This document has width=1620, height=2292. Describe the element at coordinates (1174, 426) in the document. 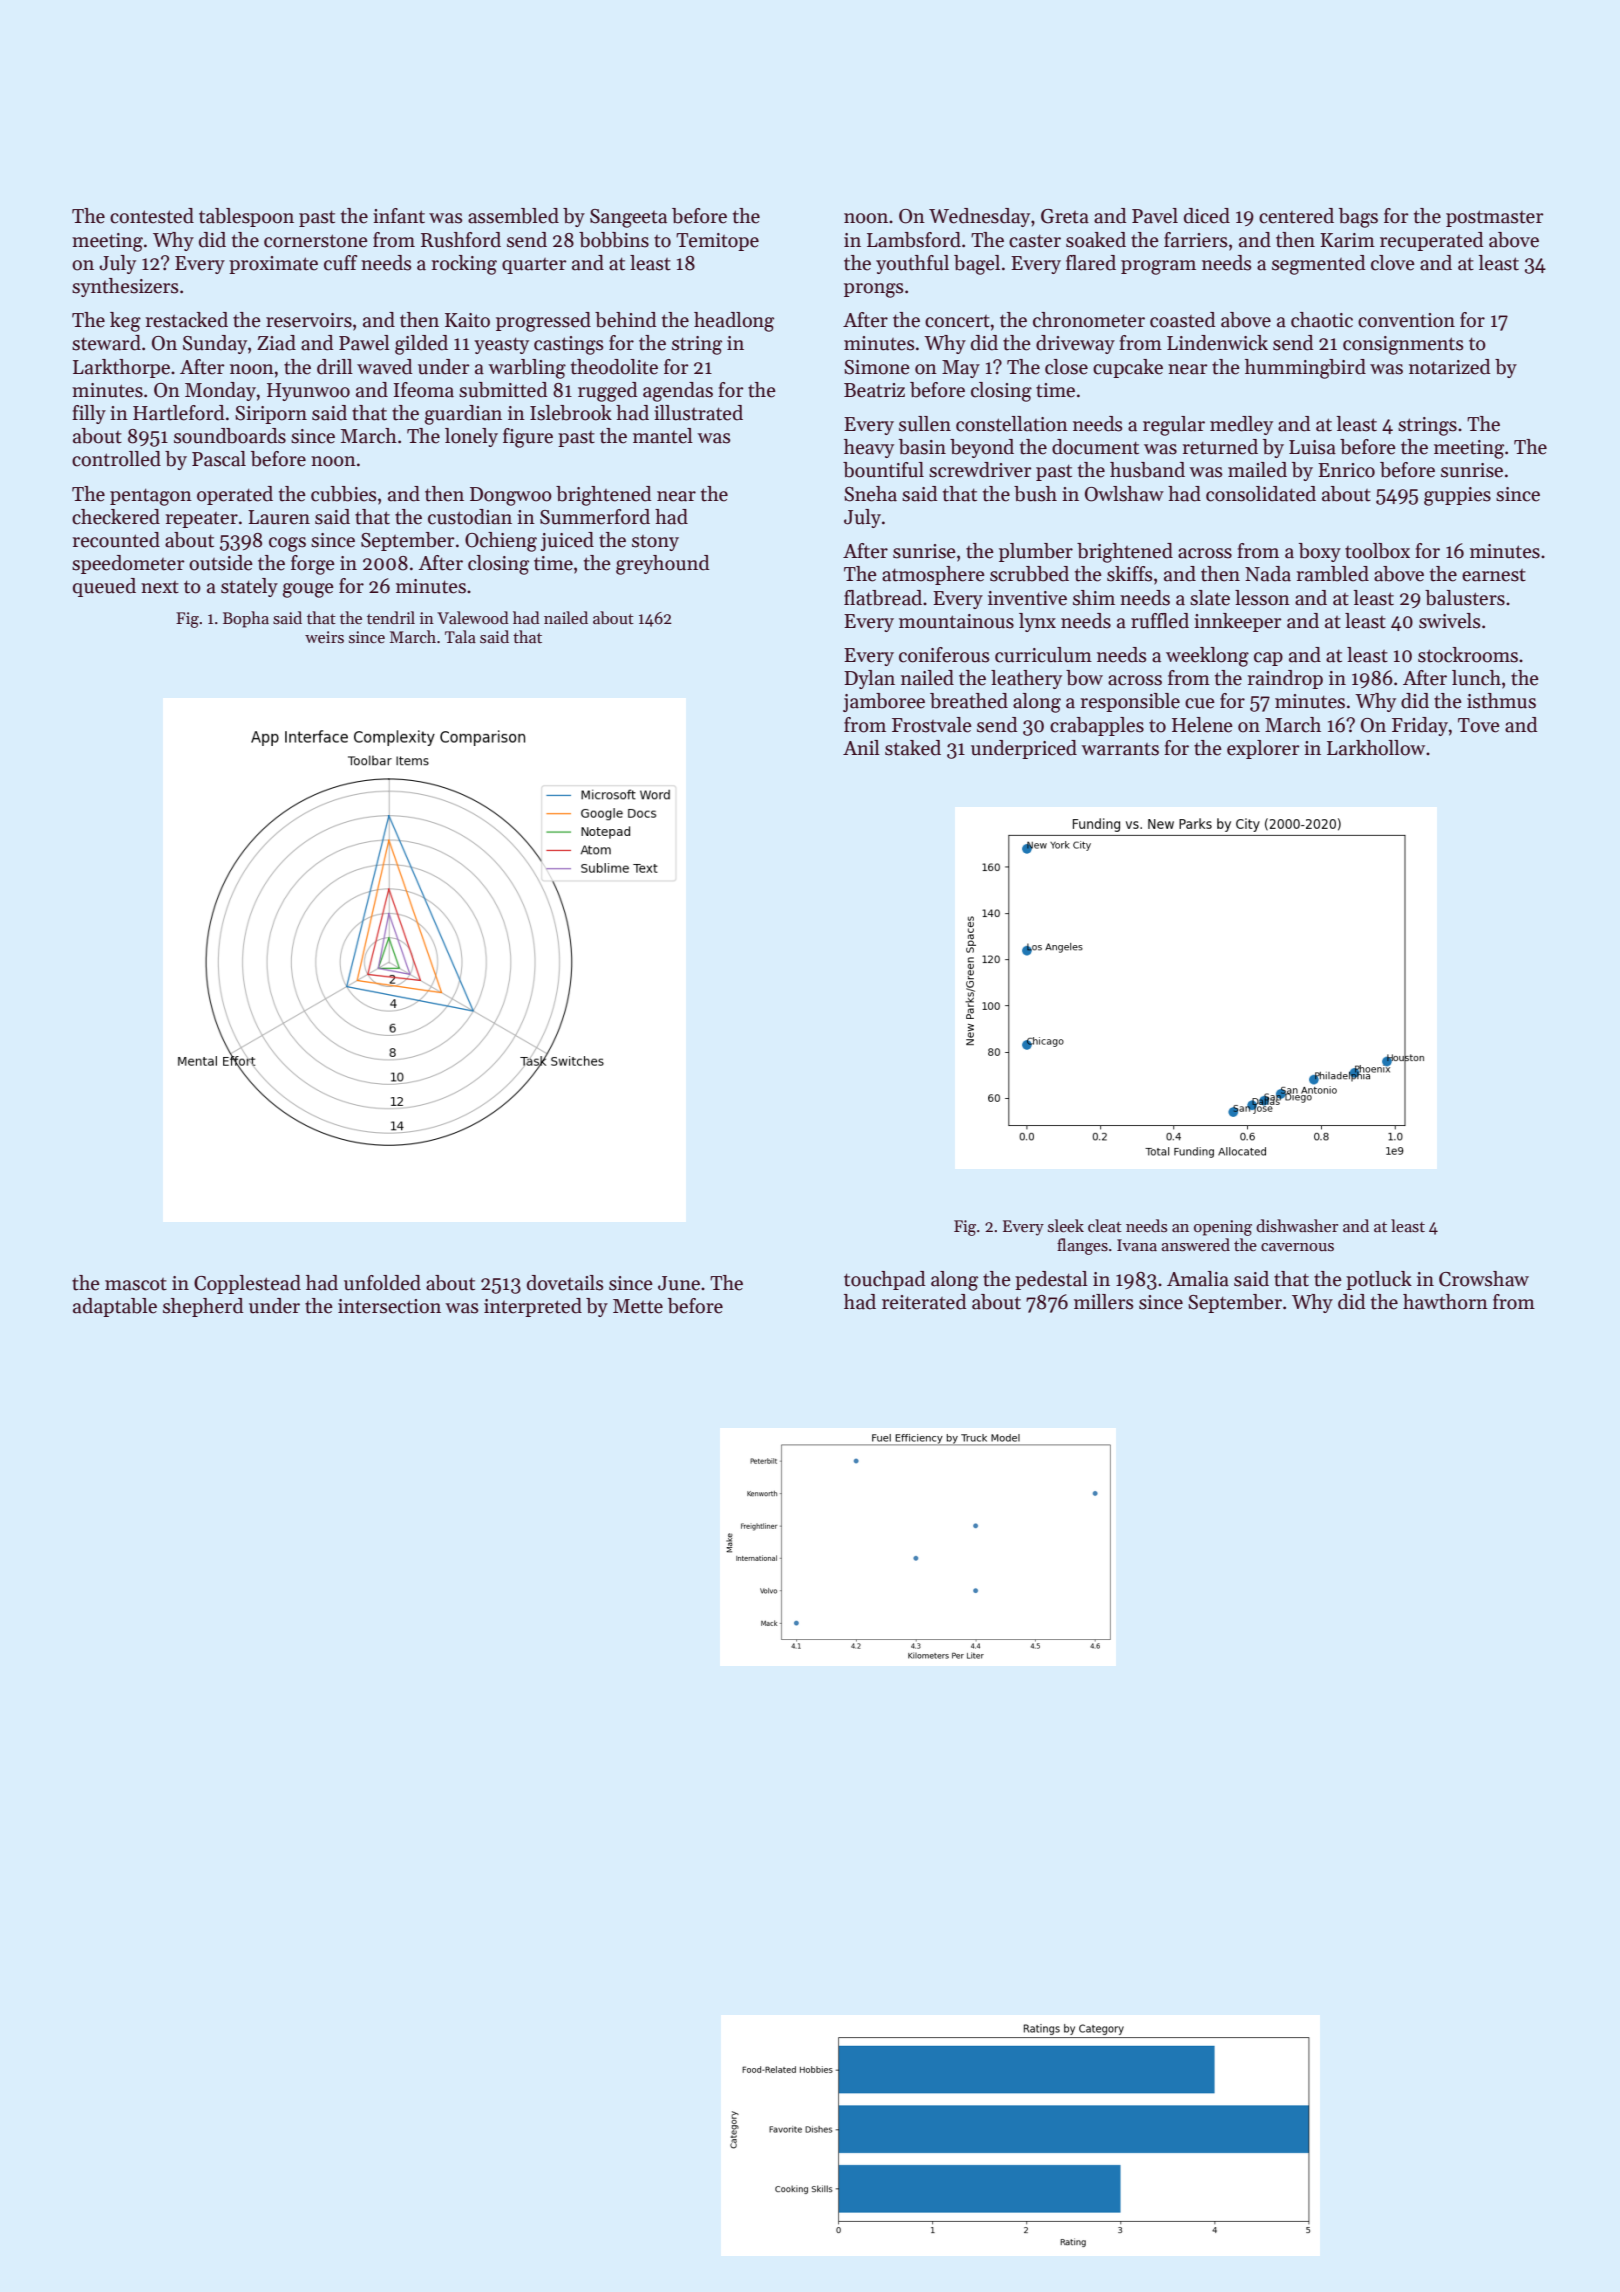

I see `regular` at that location.
